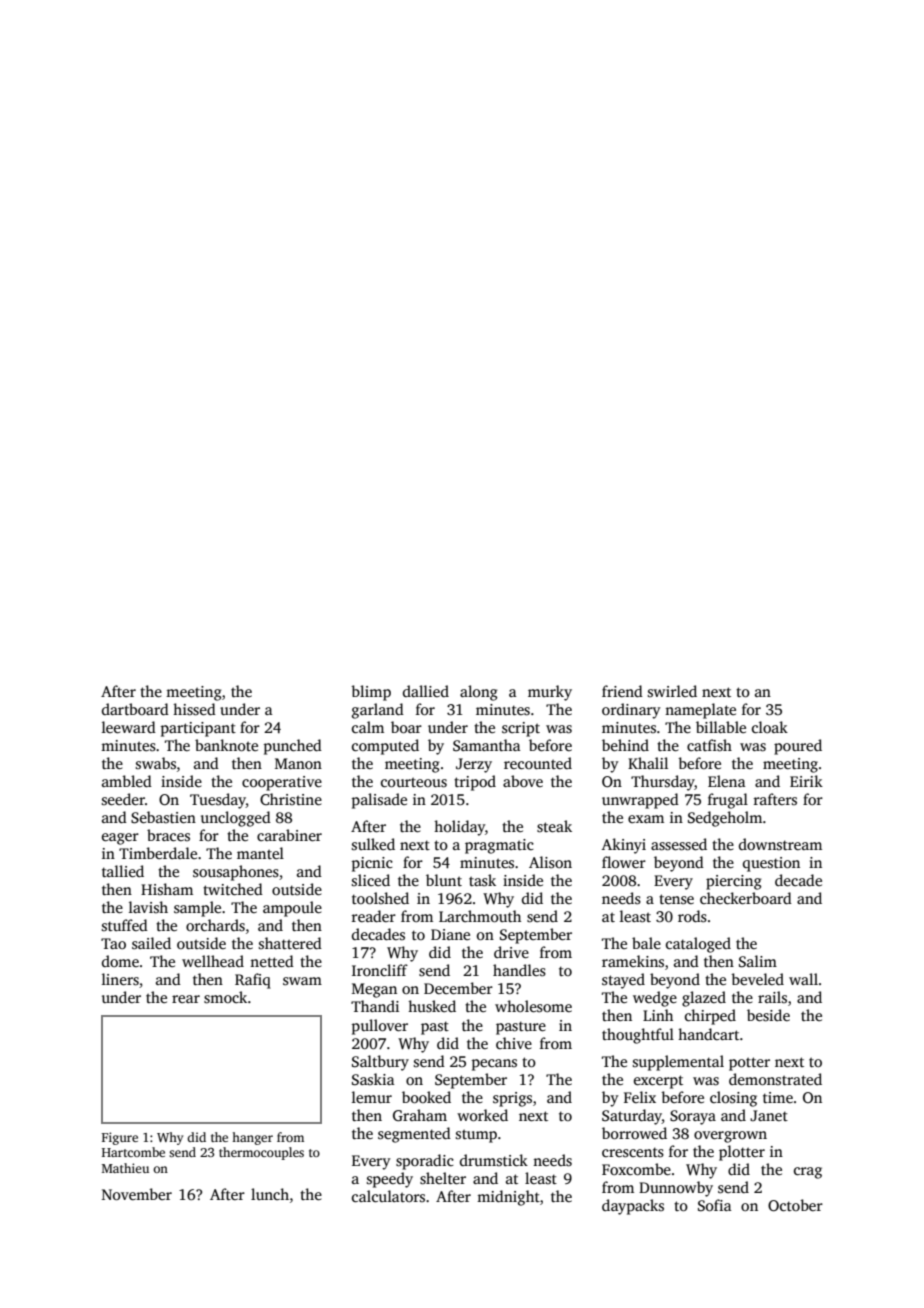 Image resolution: width=924 pixels, height=1308 pixels. Describe the element at coordinates (625, 745) in the document. I see `behind` at that location.
